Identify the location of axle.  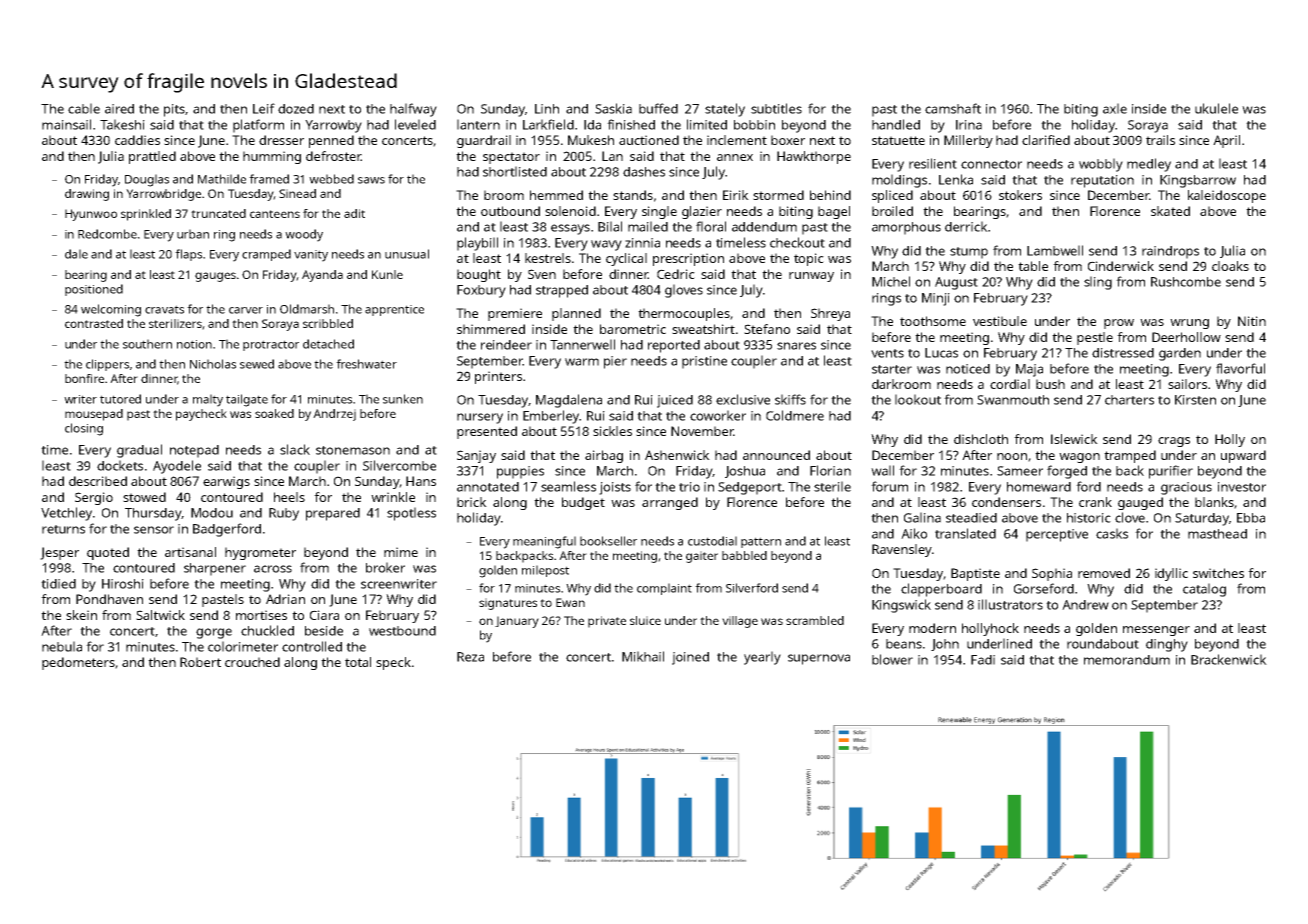
(1115, 108).
